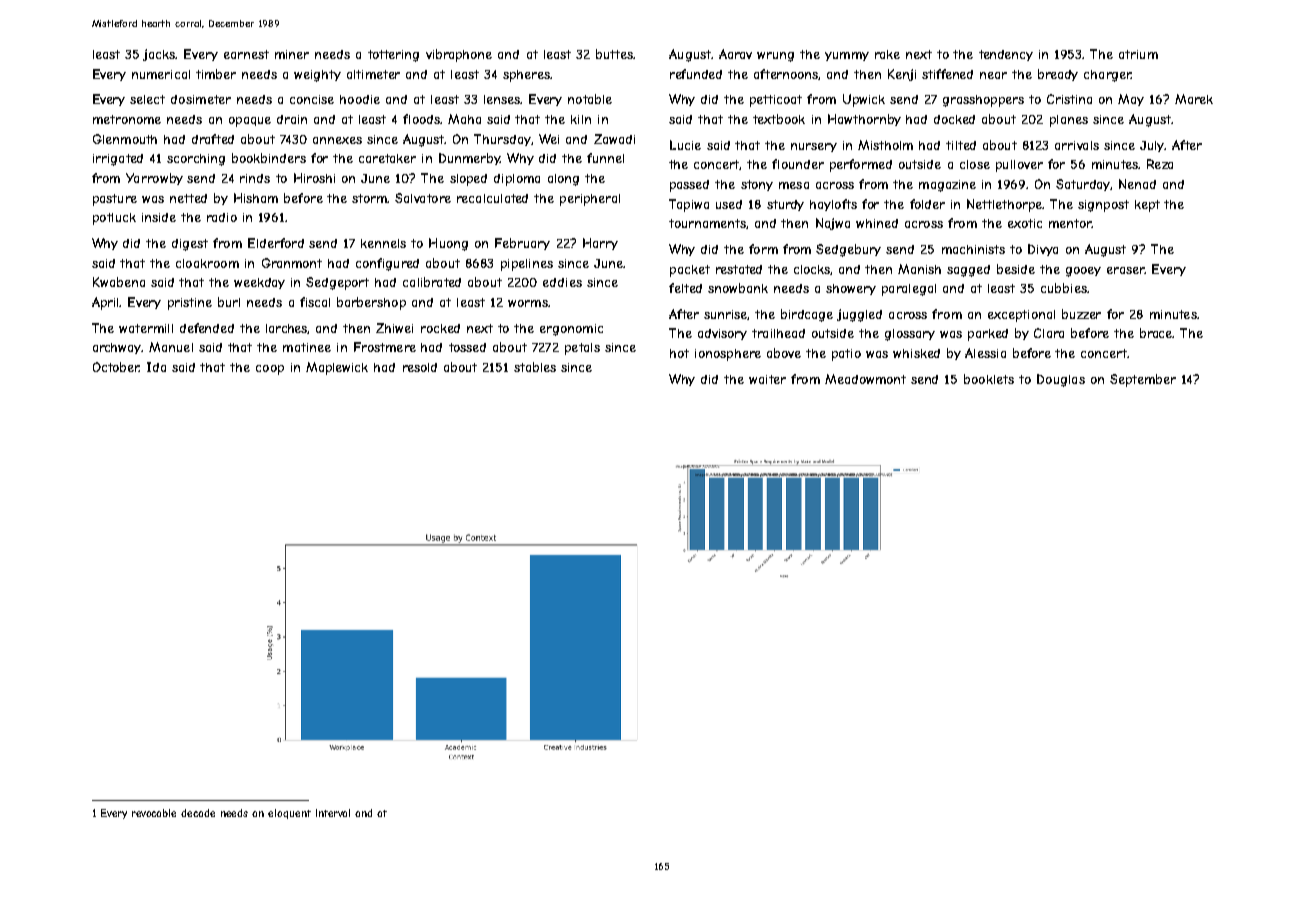 This image has height=924, width=1308. What do you see at coordinates (289, 814) in the image?
I see `eloquent` at bounding box center [289, 814].
